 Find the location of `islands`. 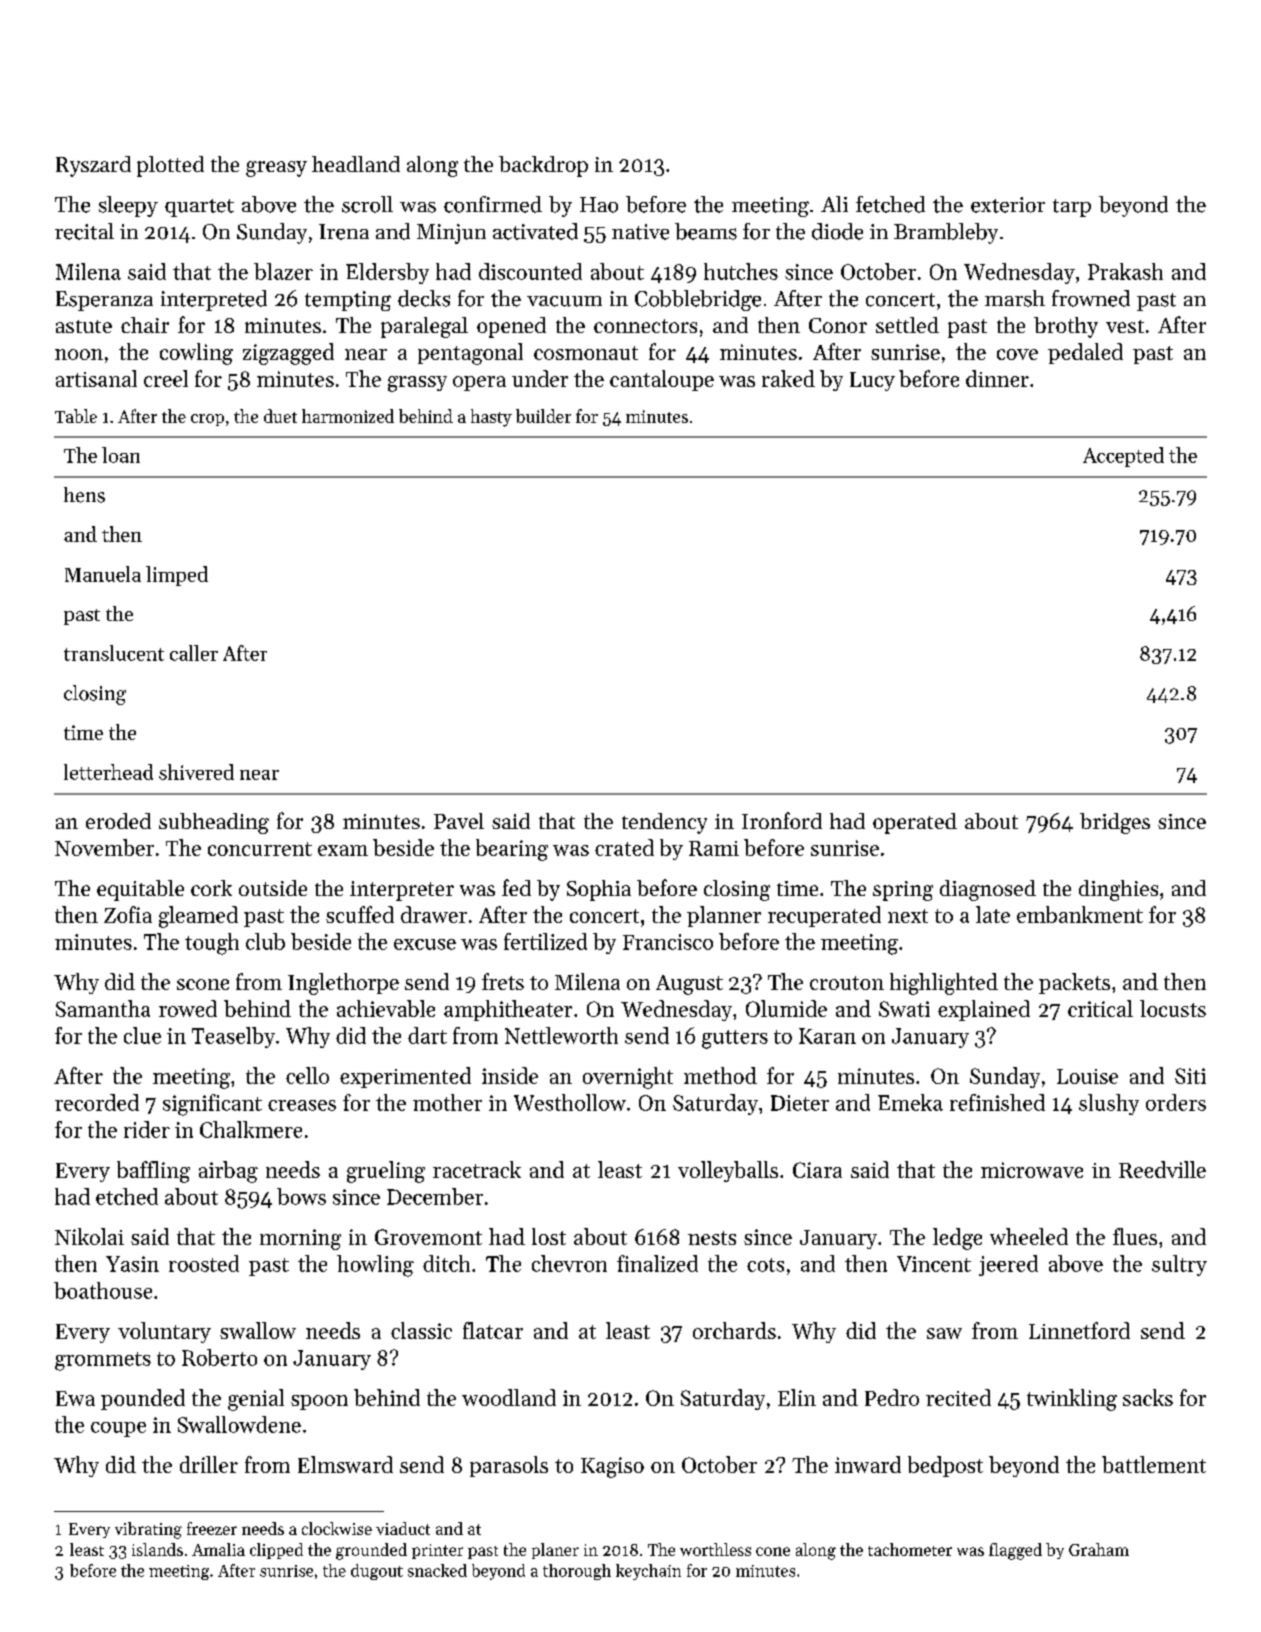

islands is located at coordinates (157, 1549).
